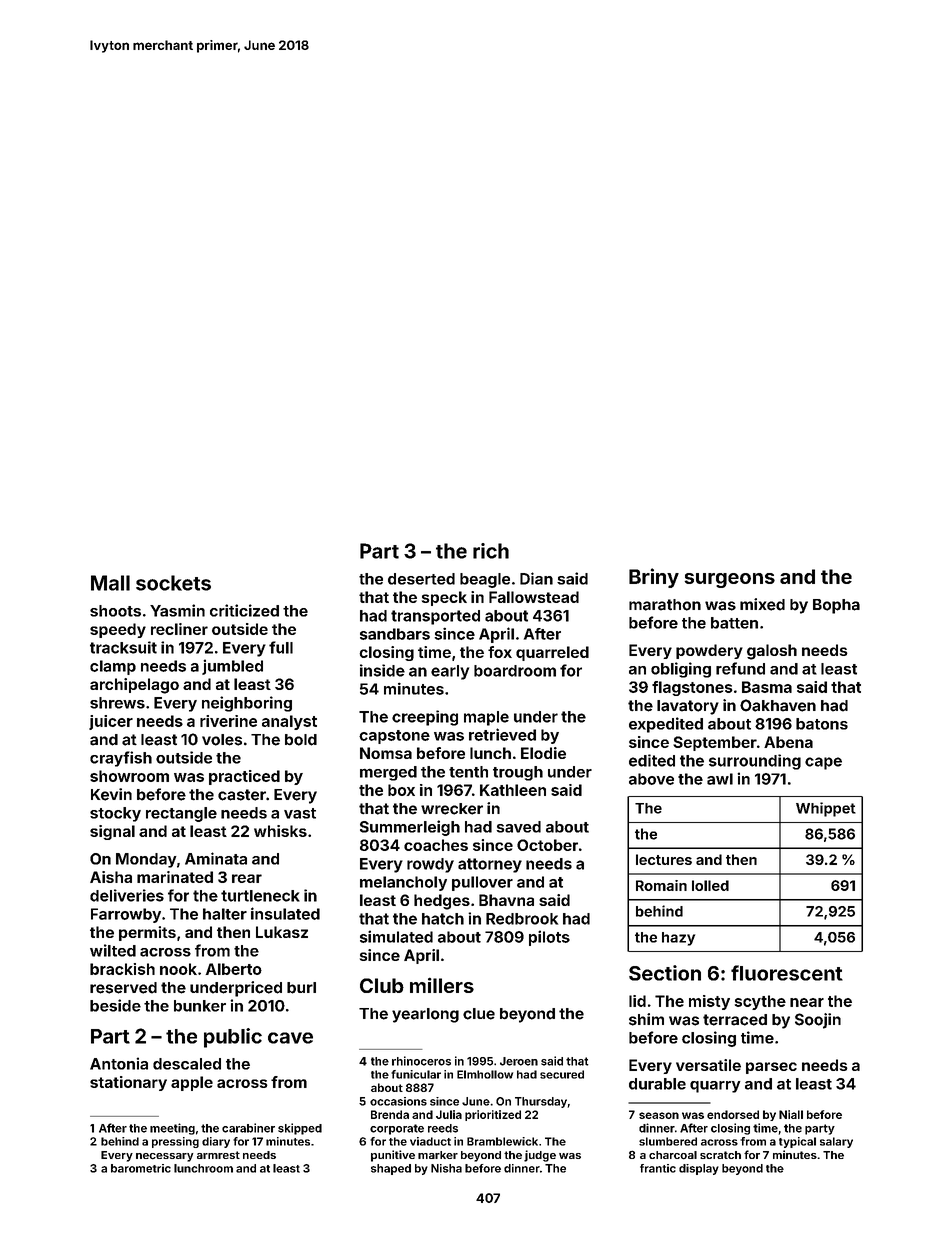 This screenshot has height=1233, width=952. What do you see at coordinates (491, 551) in the screenshot?
I see `rich` at bounding box center [491, 551].
